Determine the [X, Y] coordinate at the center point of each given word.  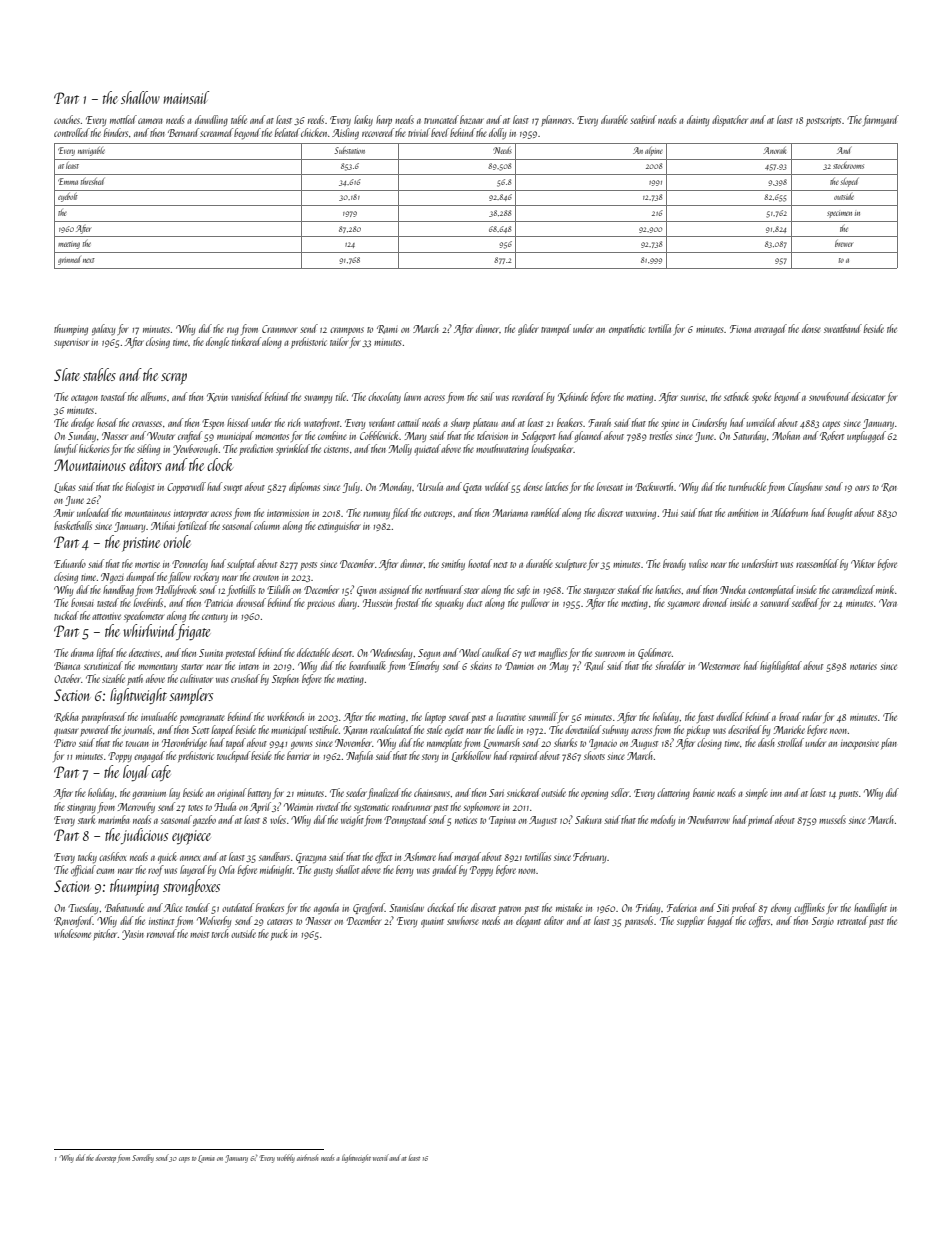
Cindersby [709, 423]
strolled [790, 742]
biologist [140, 487]
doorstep [105, 1158]
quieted [427, 449]
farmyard [881, 120]
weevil [381, 1157]
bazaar [472, 119]
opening [594, 795]
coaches [67, 119]
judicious [144, 836]
